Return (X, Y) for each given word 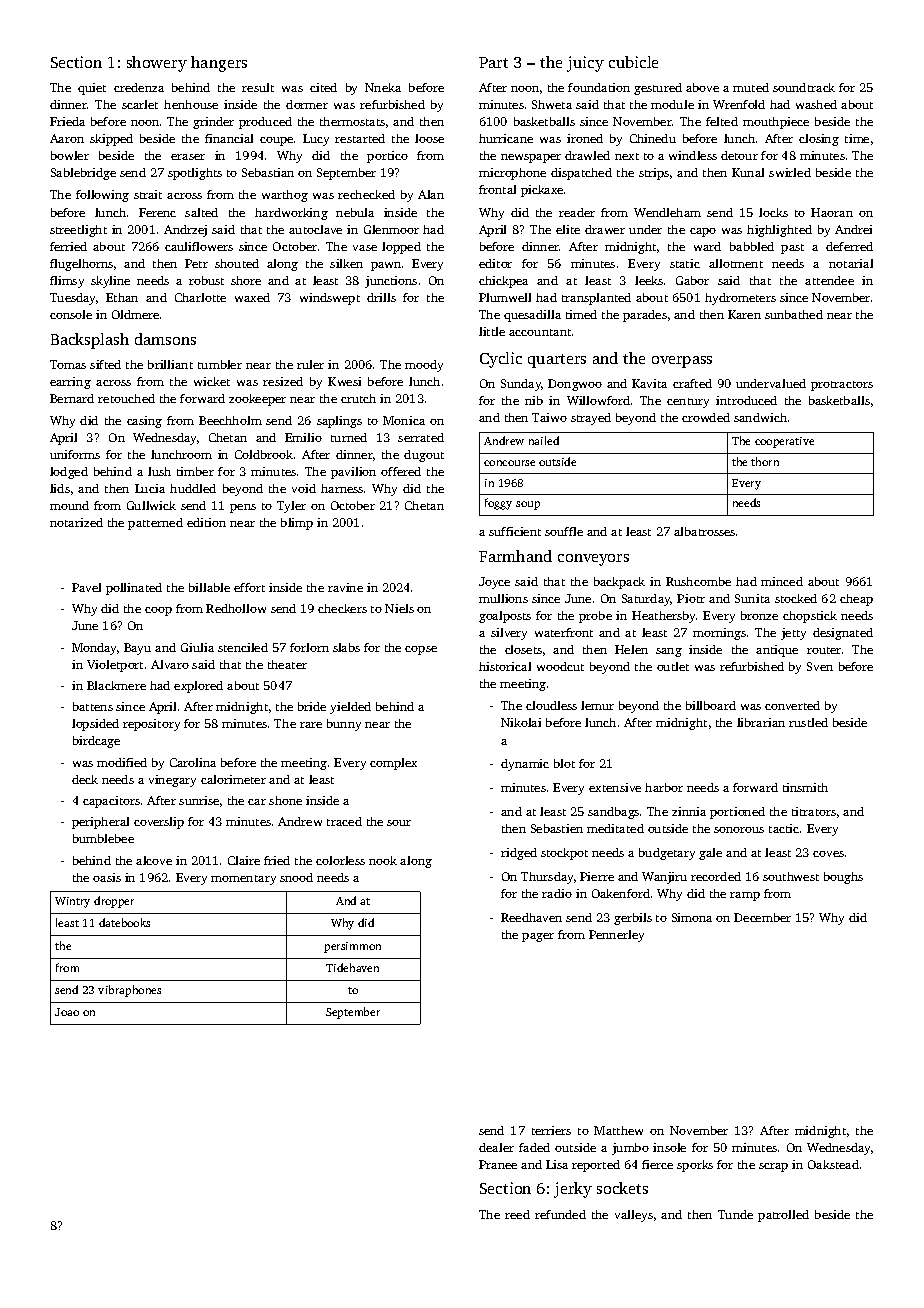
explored (198, 687)
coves (828, 854)
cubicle (633, 62)
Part (493, 62)
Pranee (498, 1164)
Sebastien (557, 828)
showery (157, 64)
